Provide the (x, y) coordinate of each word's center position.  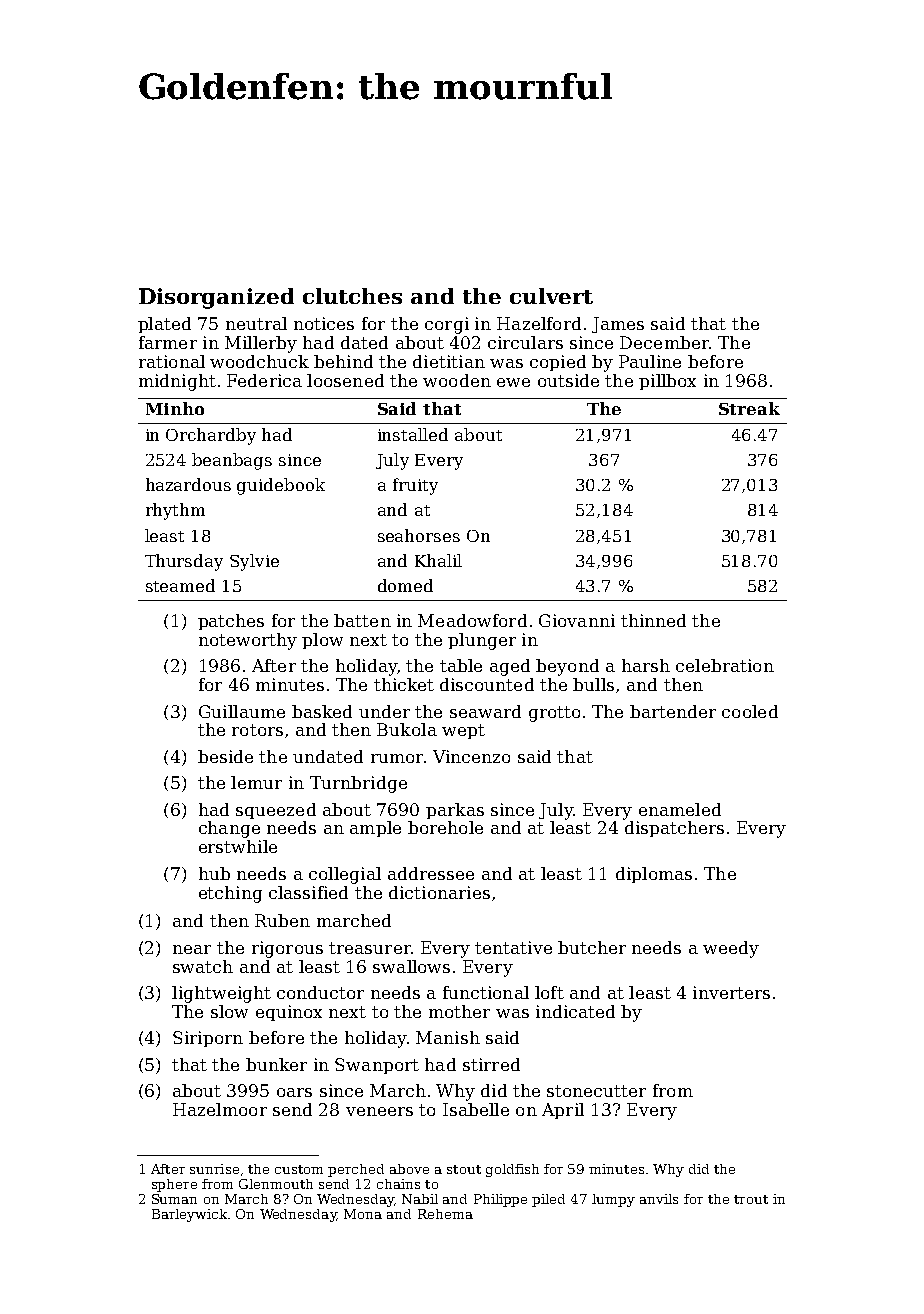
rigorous (287, 949)
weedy (731, 949)
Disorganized (216, 298)
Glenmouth (276, 1184)
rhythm (175, 511)
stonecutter (596, 1091)
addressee (431, 873)
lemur (256, 782)
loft (549, 992)
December (664, 342)
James (618, 325)
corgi (447, 325)
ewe (513, 382)
